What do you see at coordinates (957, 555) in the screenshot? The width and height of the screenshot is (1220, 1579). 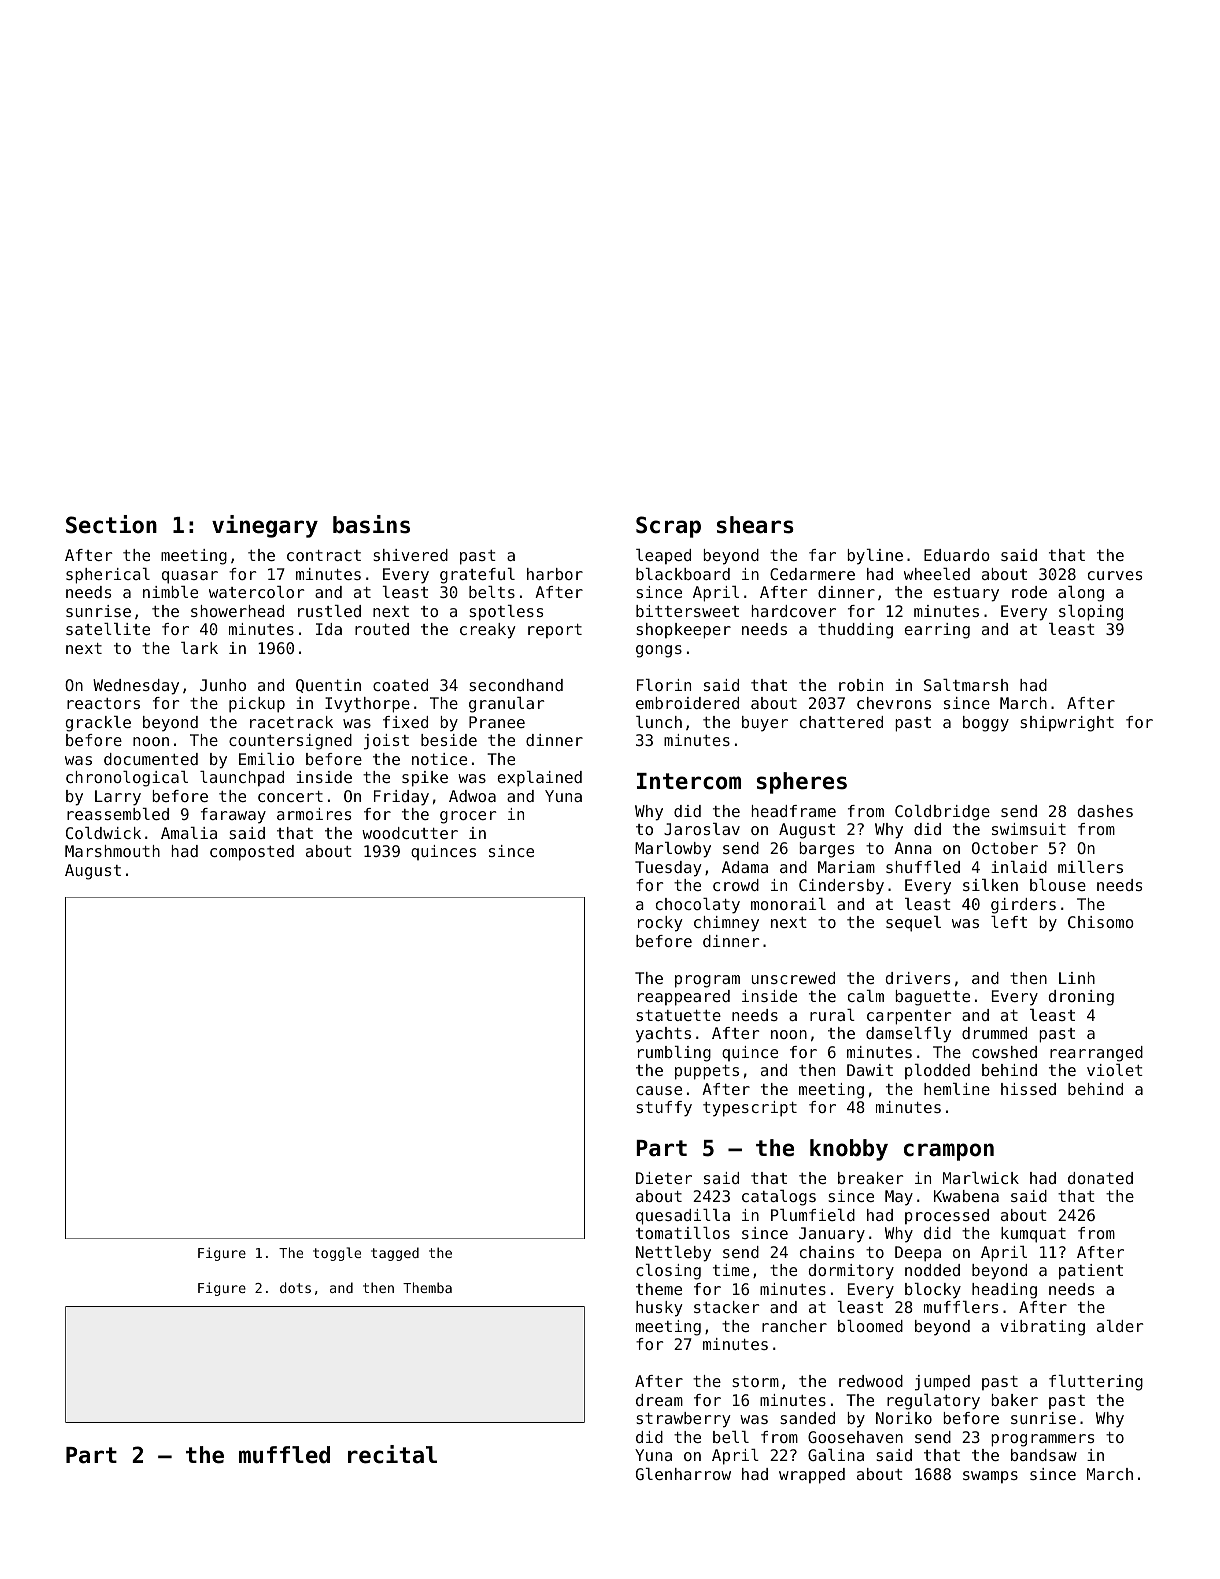 I see `Eduardo` at bounding box center [957, 555].
